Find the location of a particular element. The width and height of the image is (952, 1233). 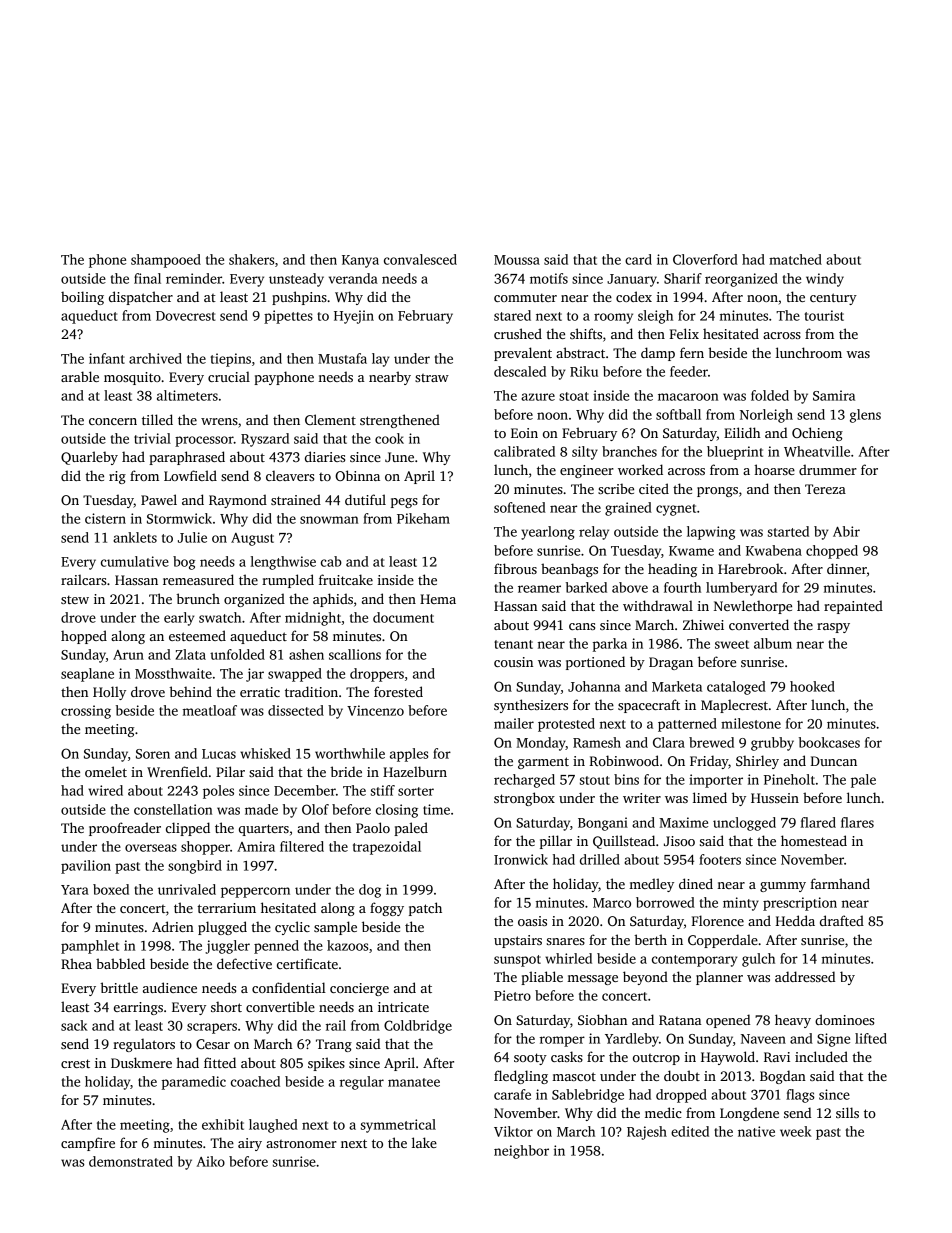

meatloaf is located at coordinates (210, 710).
